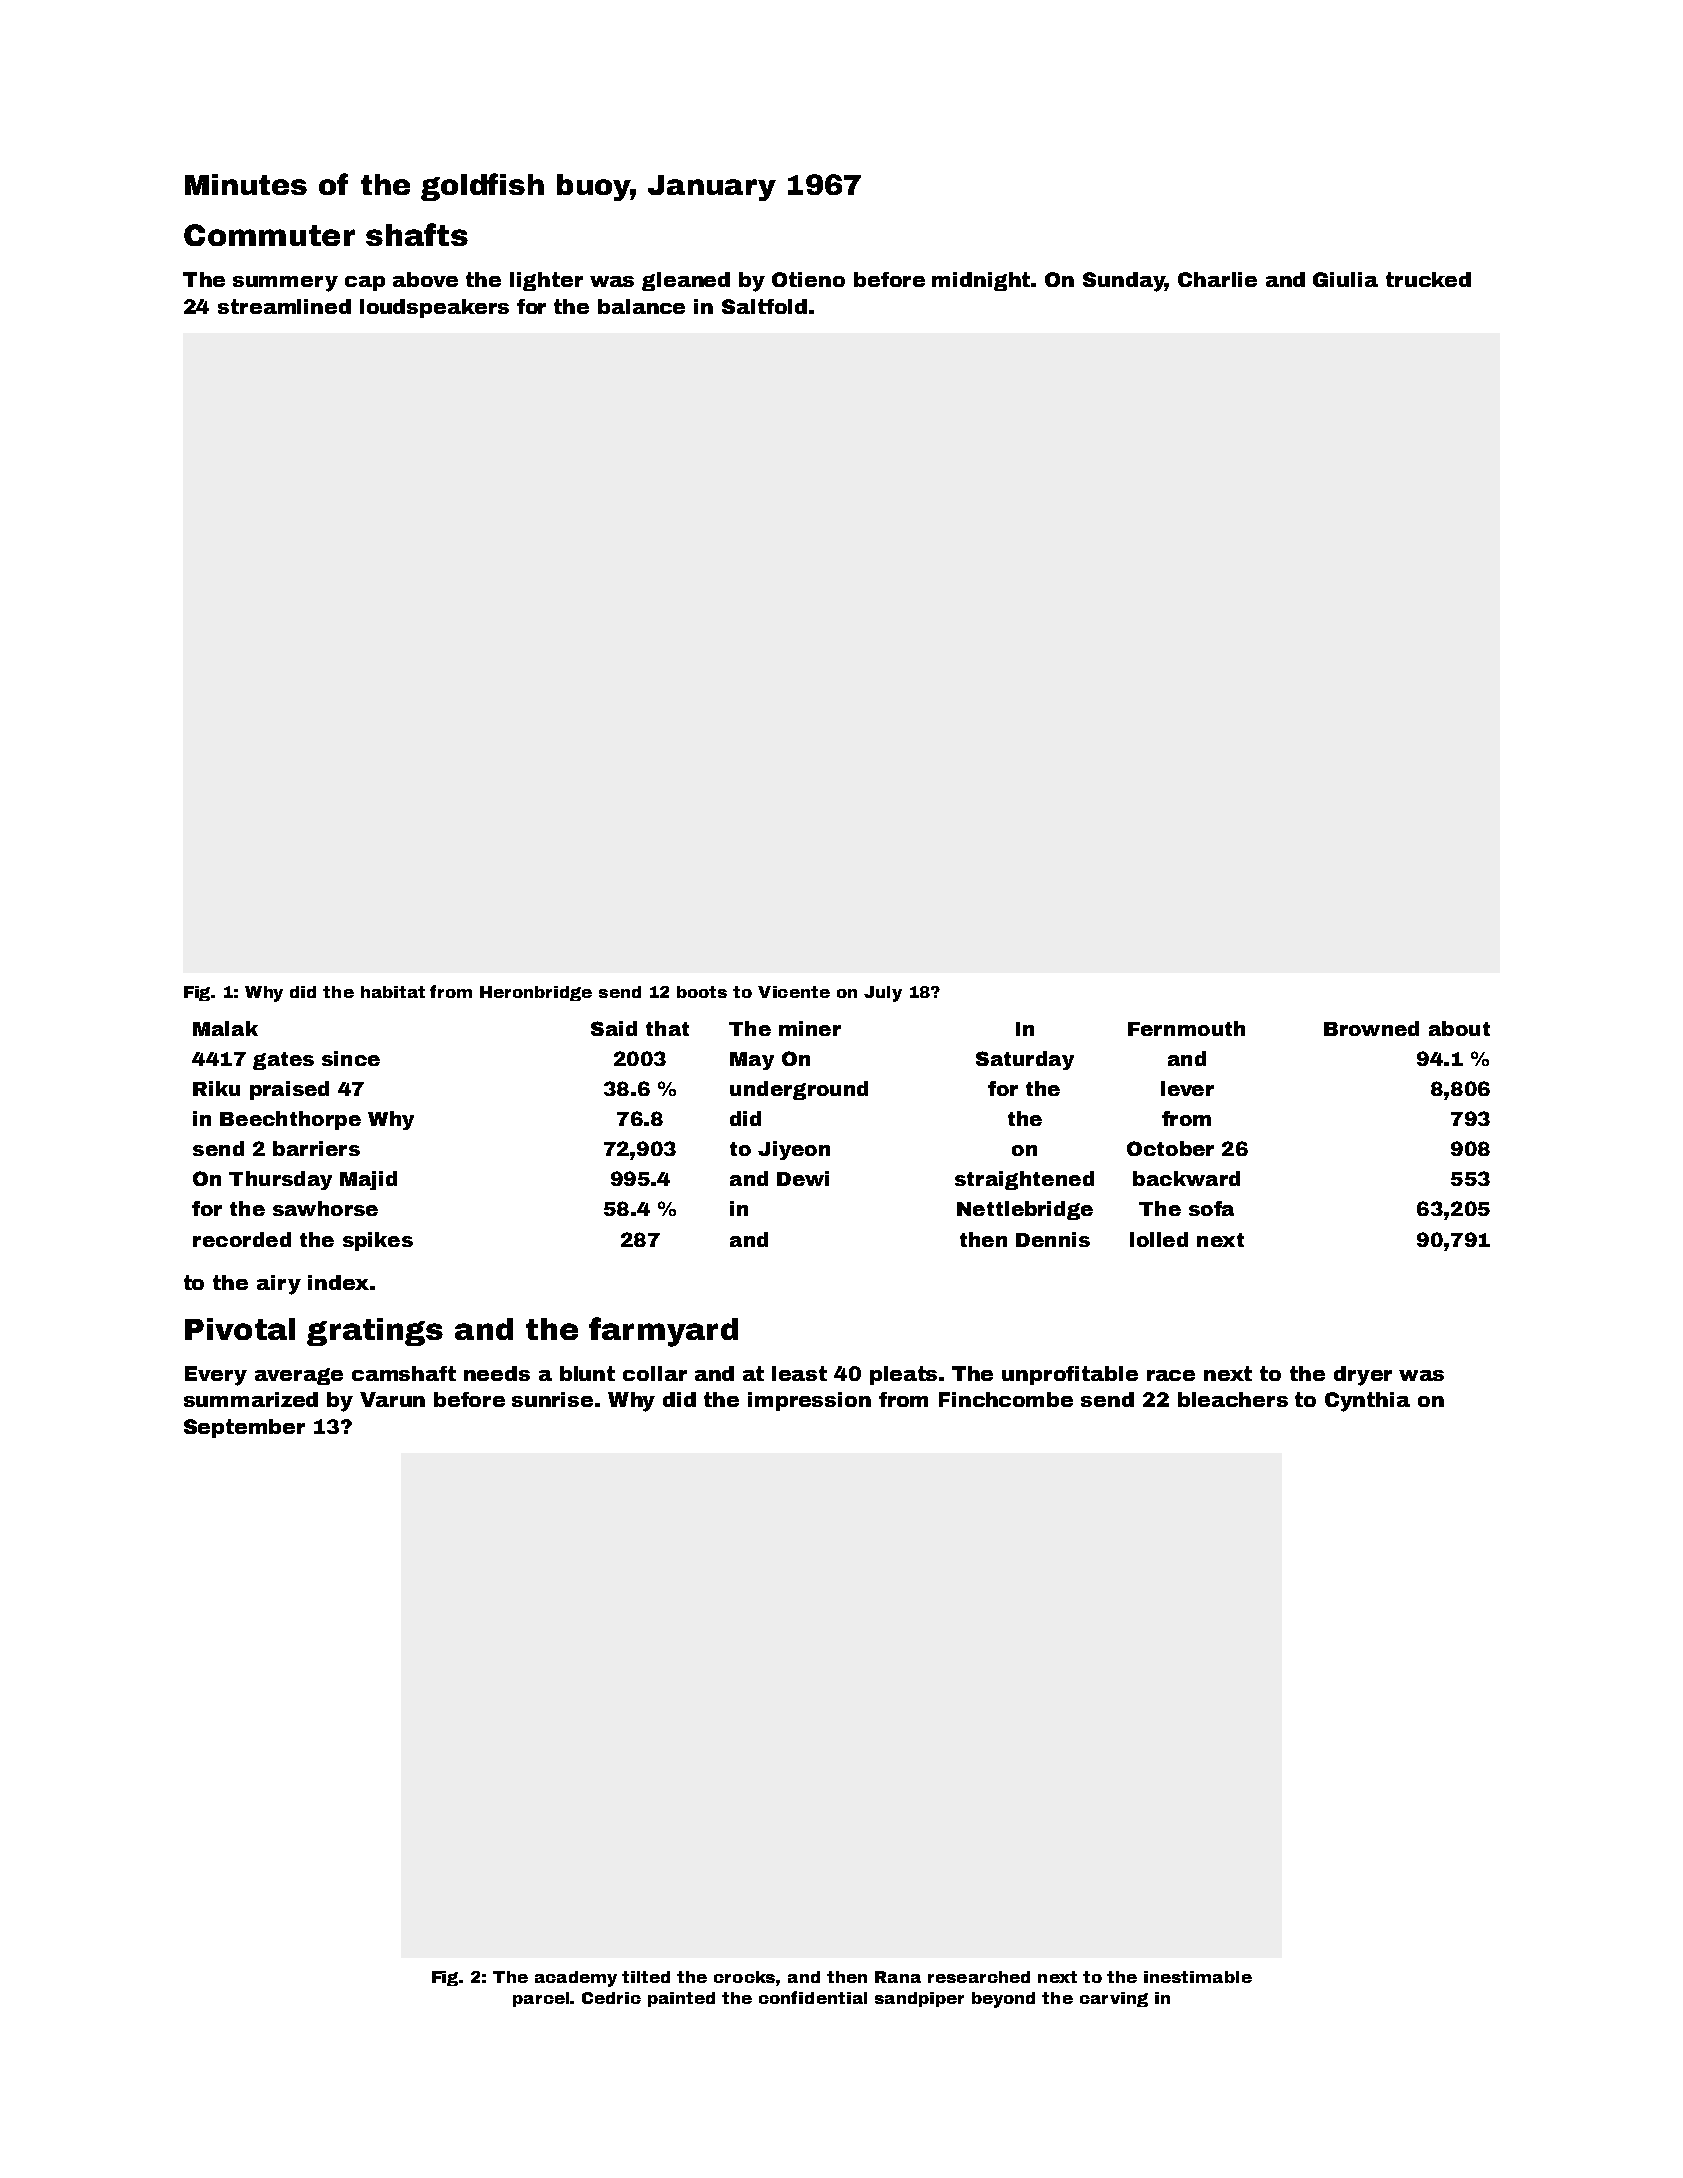 The height and width of the screenshot is (2178, 1683). What do you see at coordinates (244, 1428) in the screenshot?
I see `September` at bounding box center [244, 1428].
